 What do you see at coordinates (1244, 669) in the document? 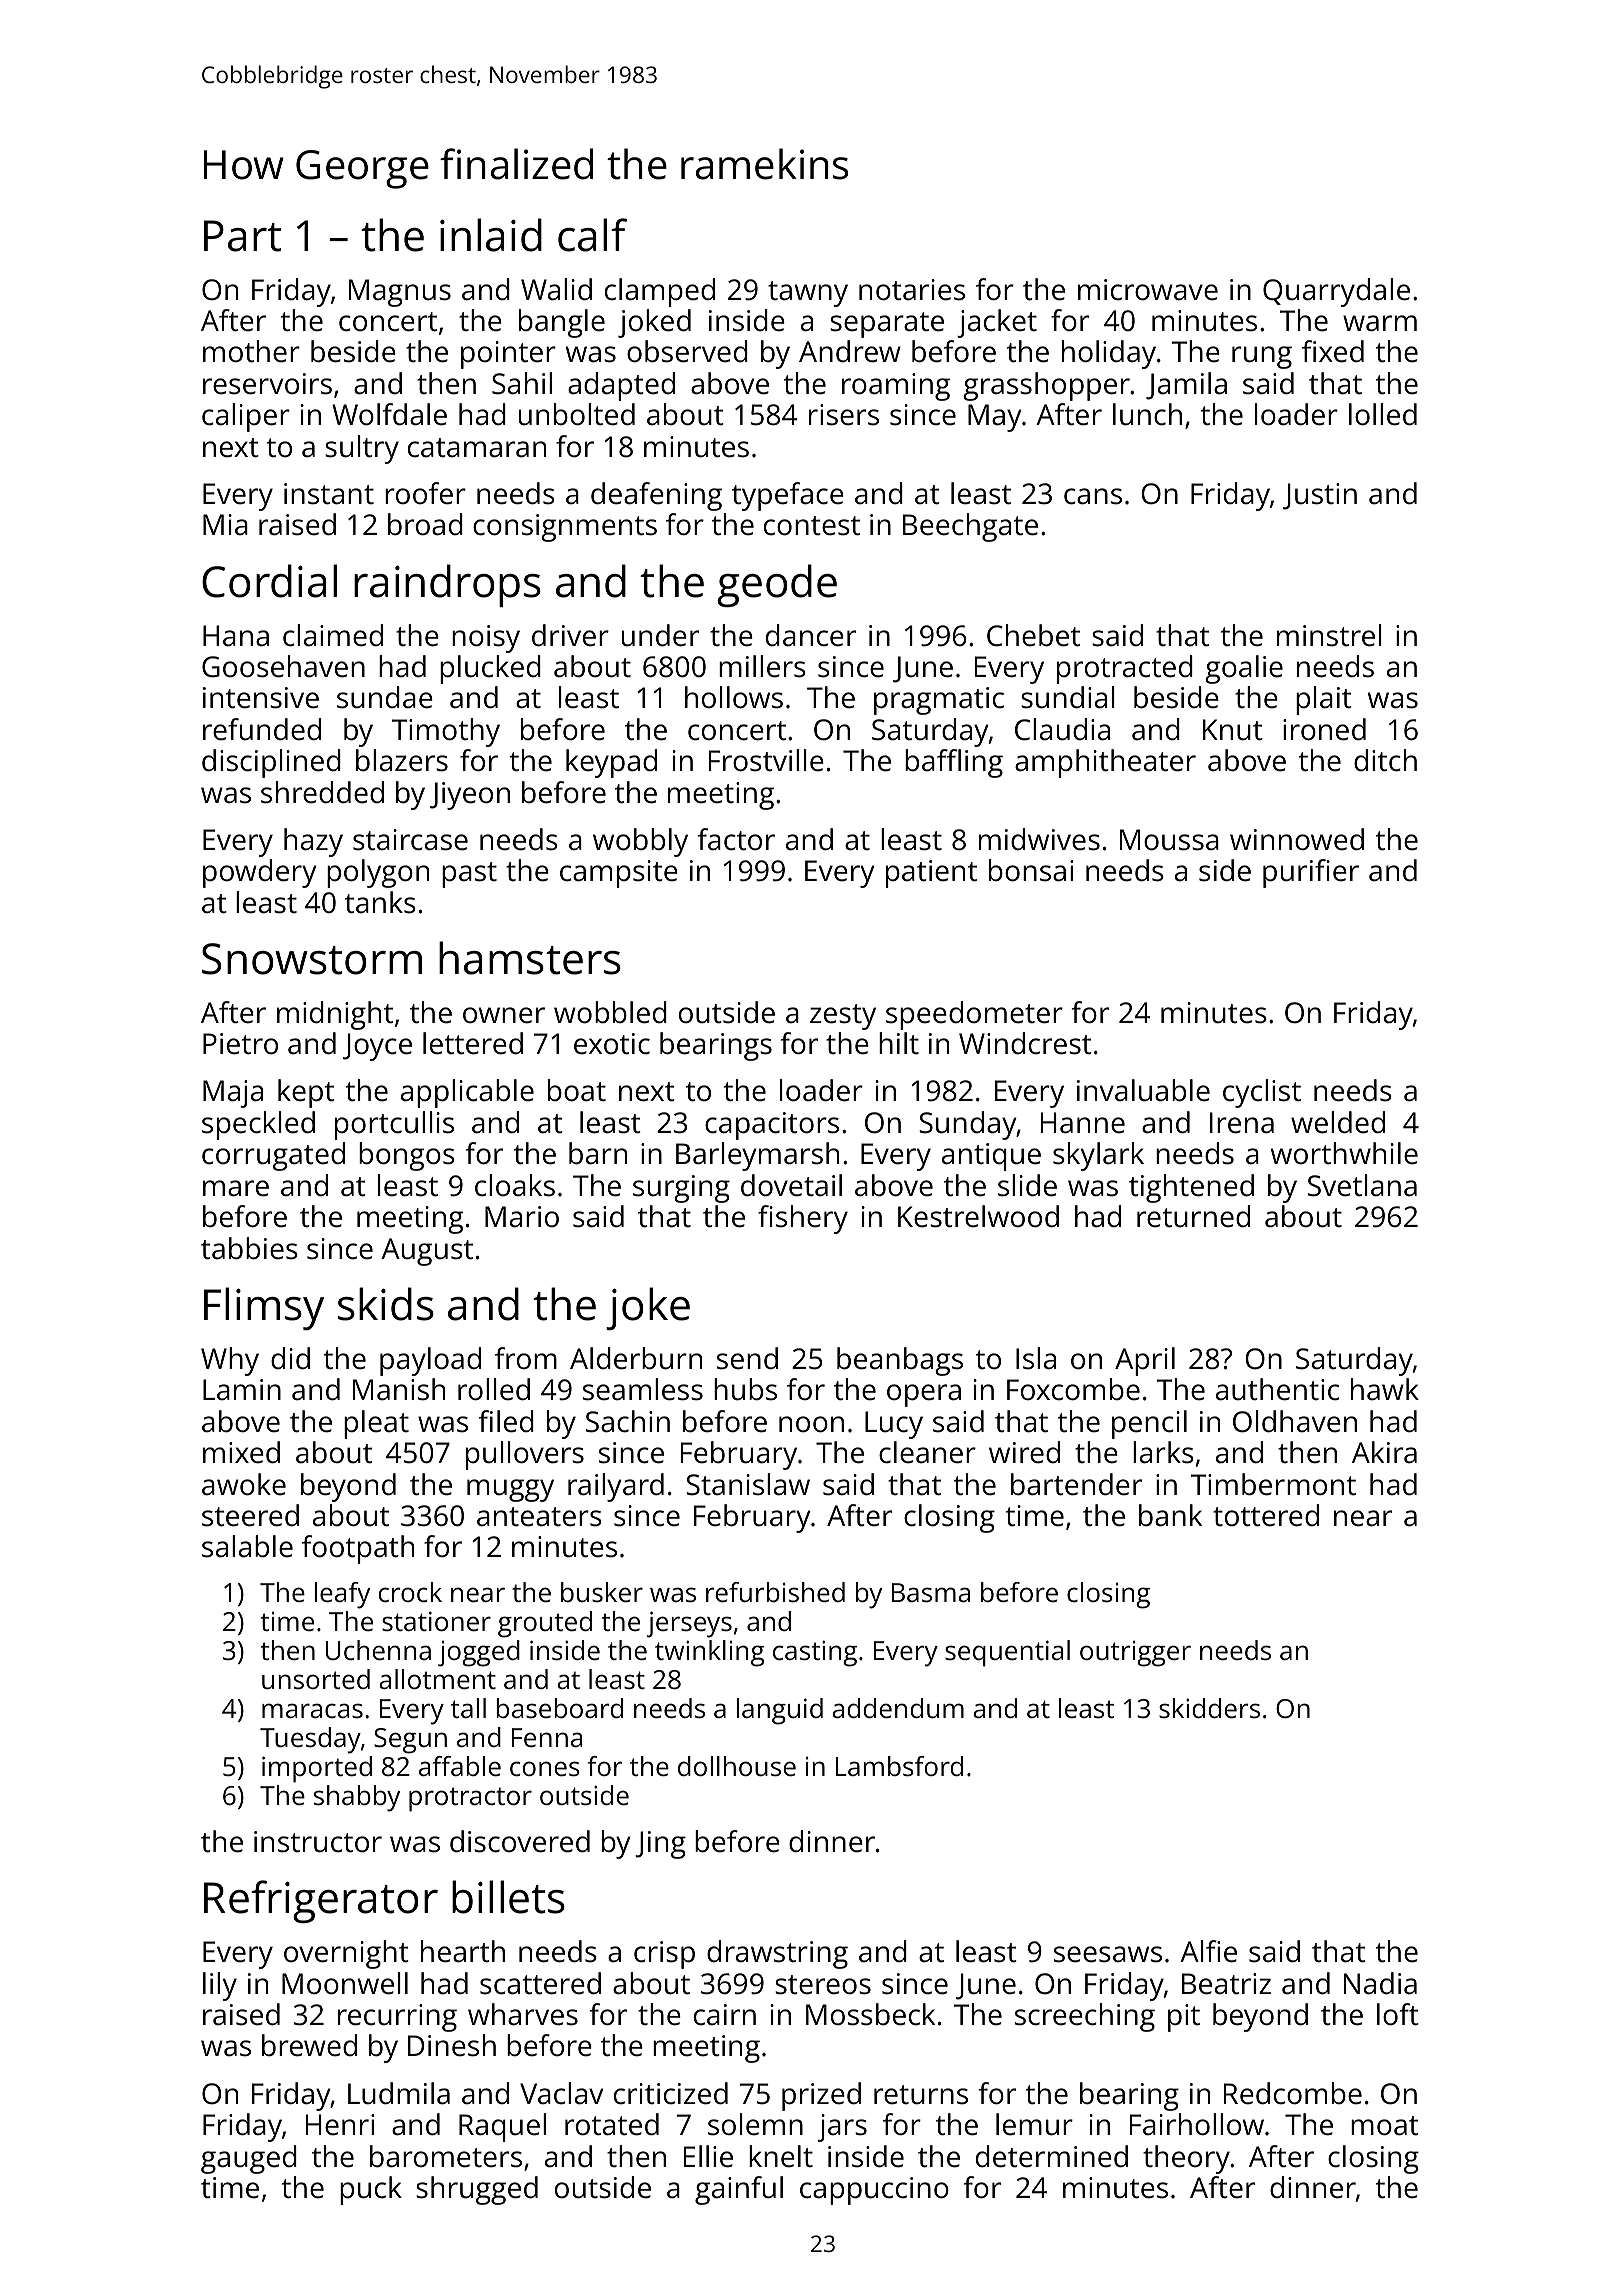
I see `goalie` at bounding box center [1244, 669].
